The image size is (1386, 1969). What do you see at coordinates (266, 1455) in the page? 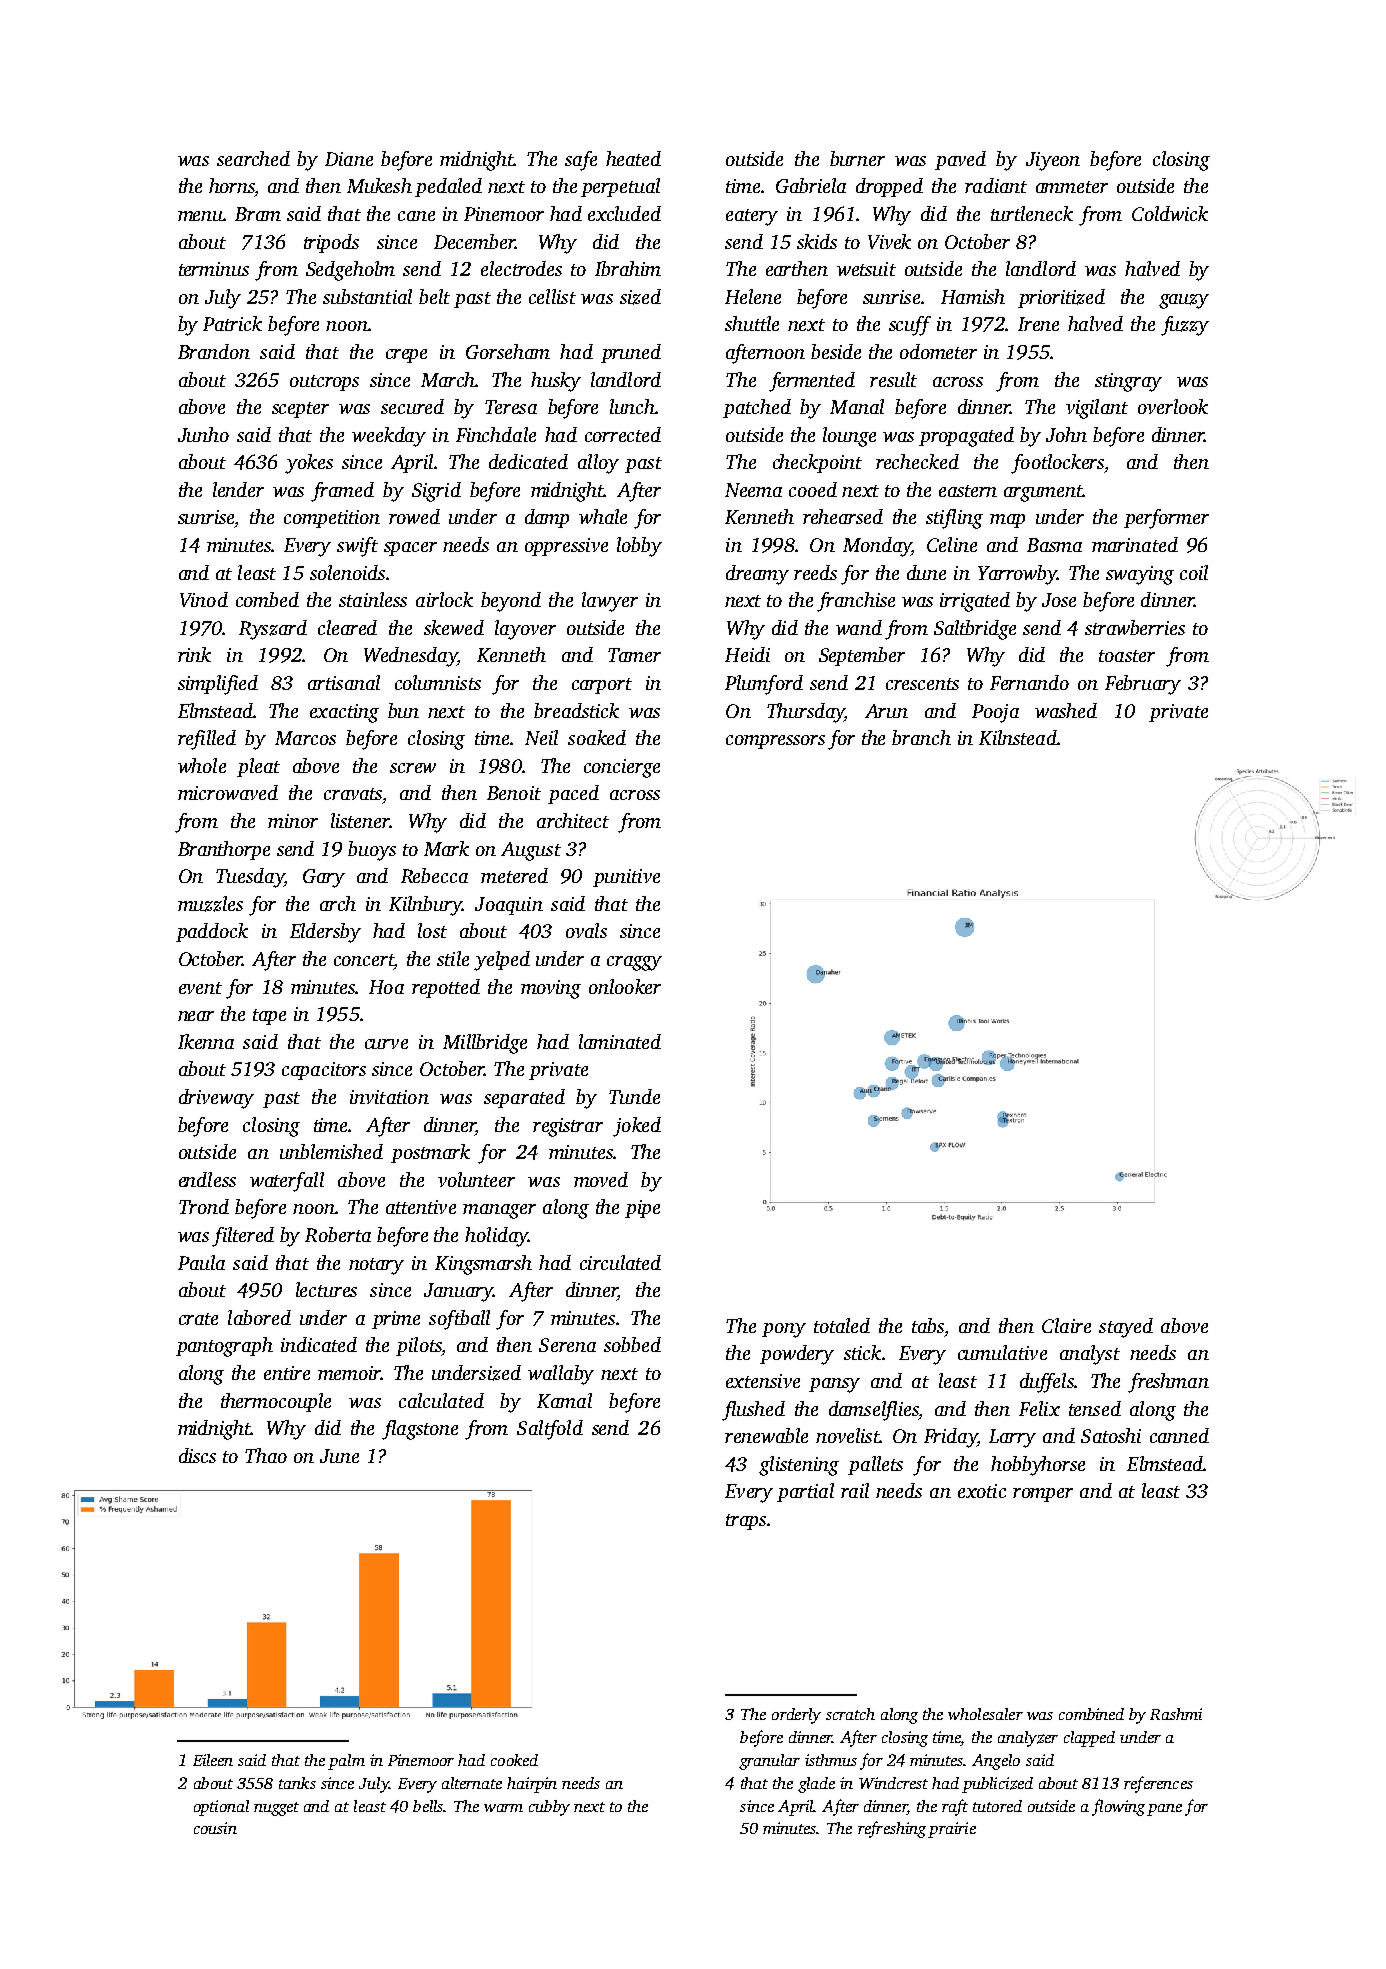
I see `Thao` at bounding box center [266, 1455].
